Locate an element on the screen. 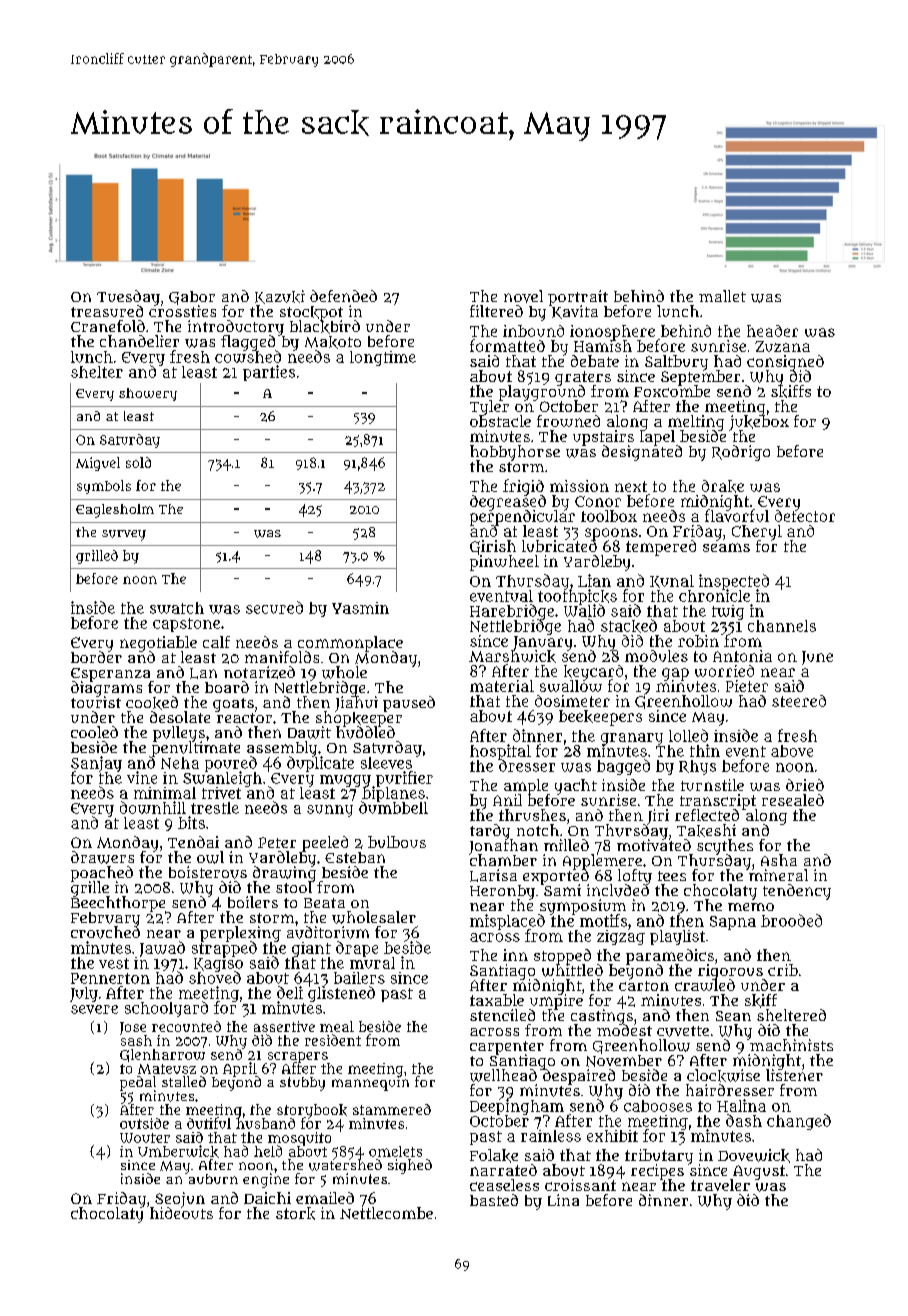 The width and height of the screenshot is (908, 1316). flagged is located at coordinates (248, 343).
